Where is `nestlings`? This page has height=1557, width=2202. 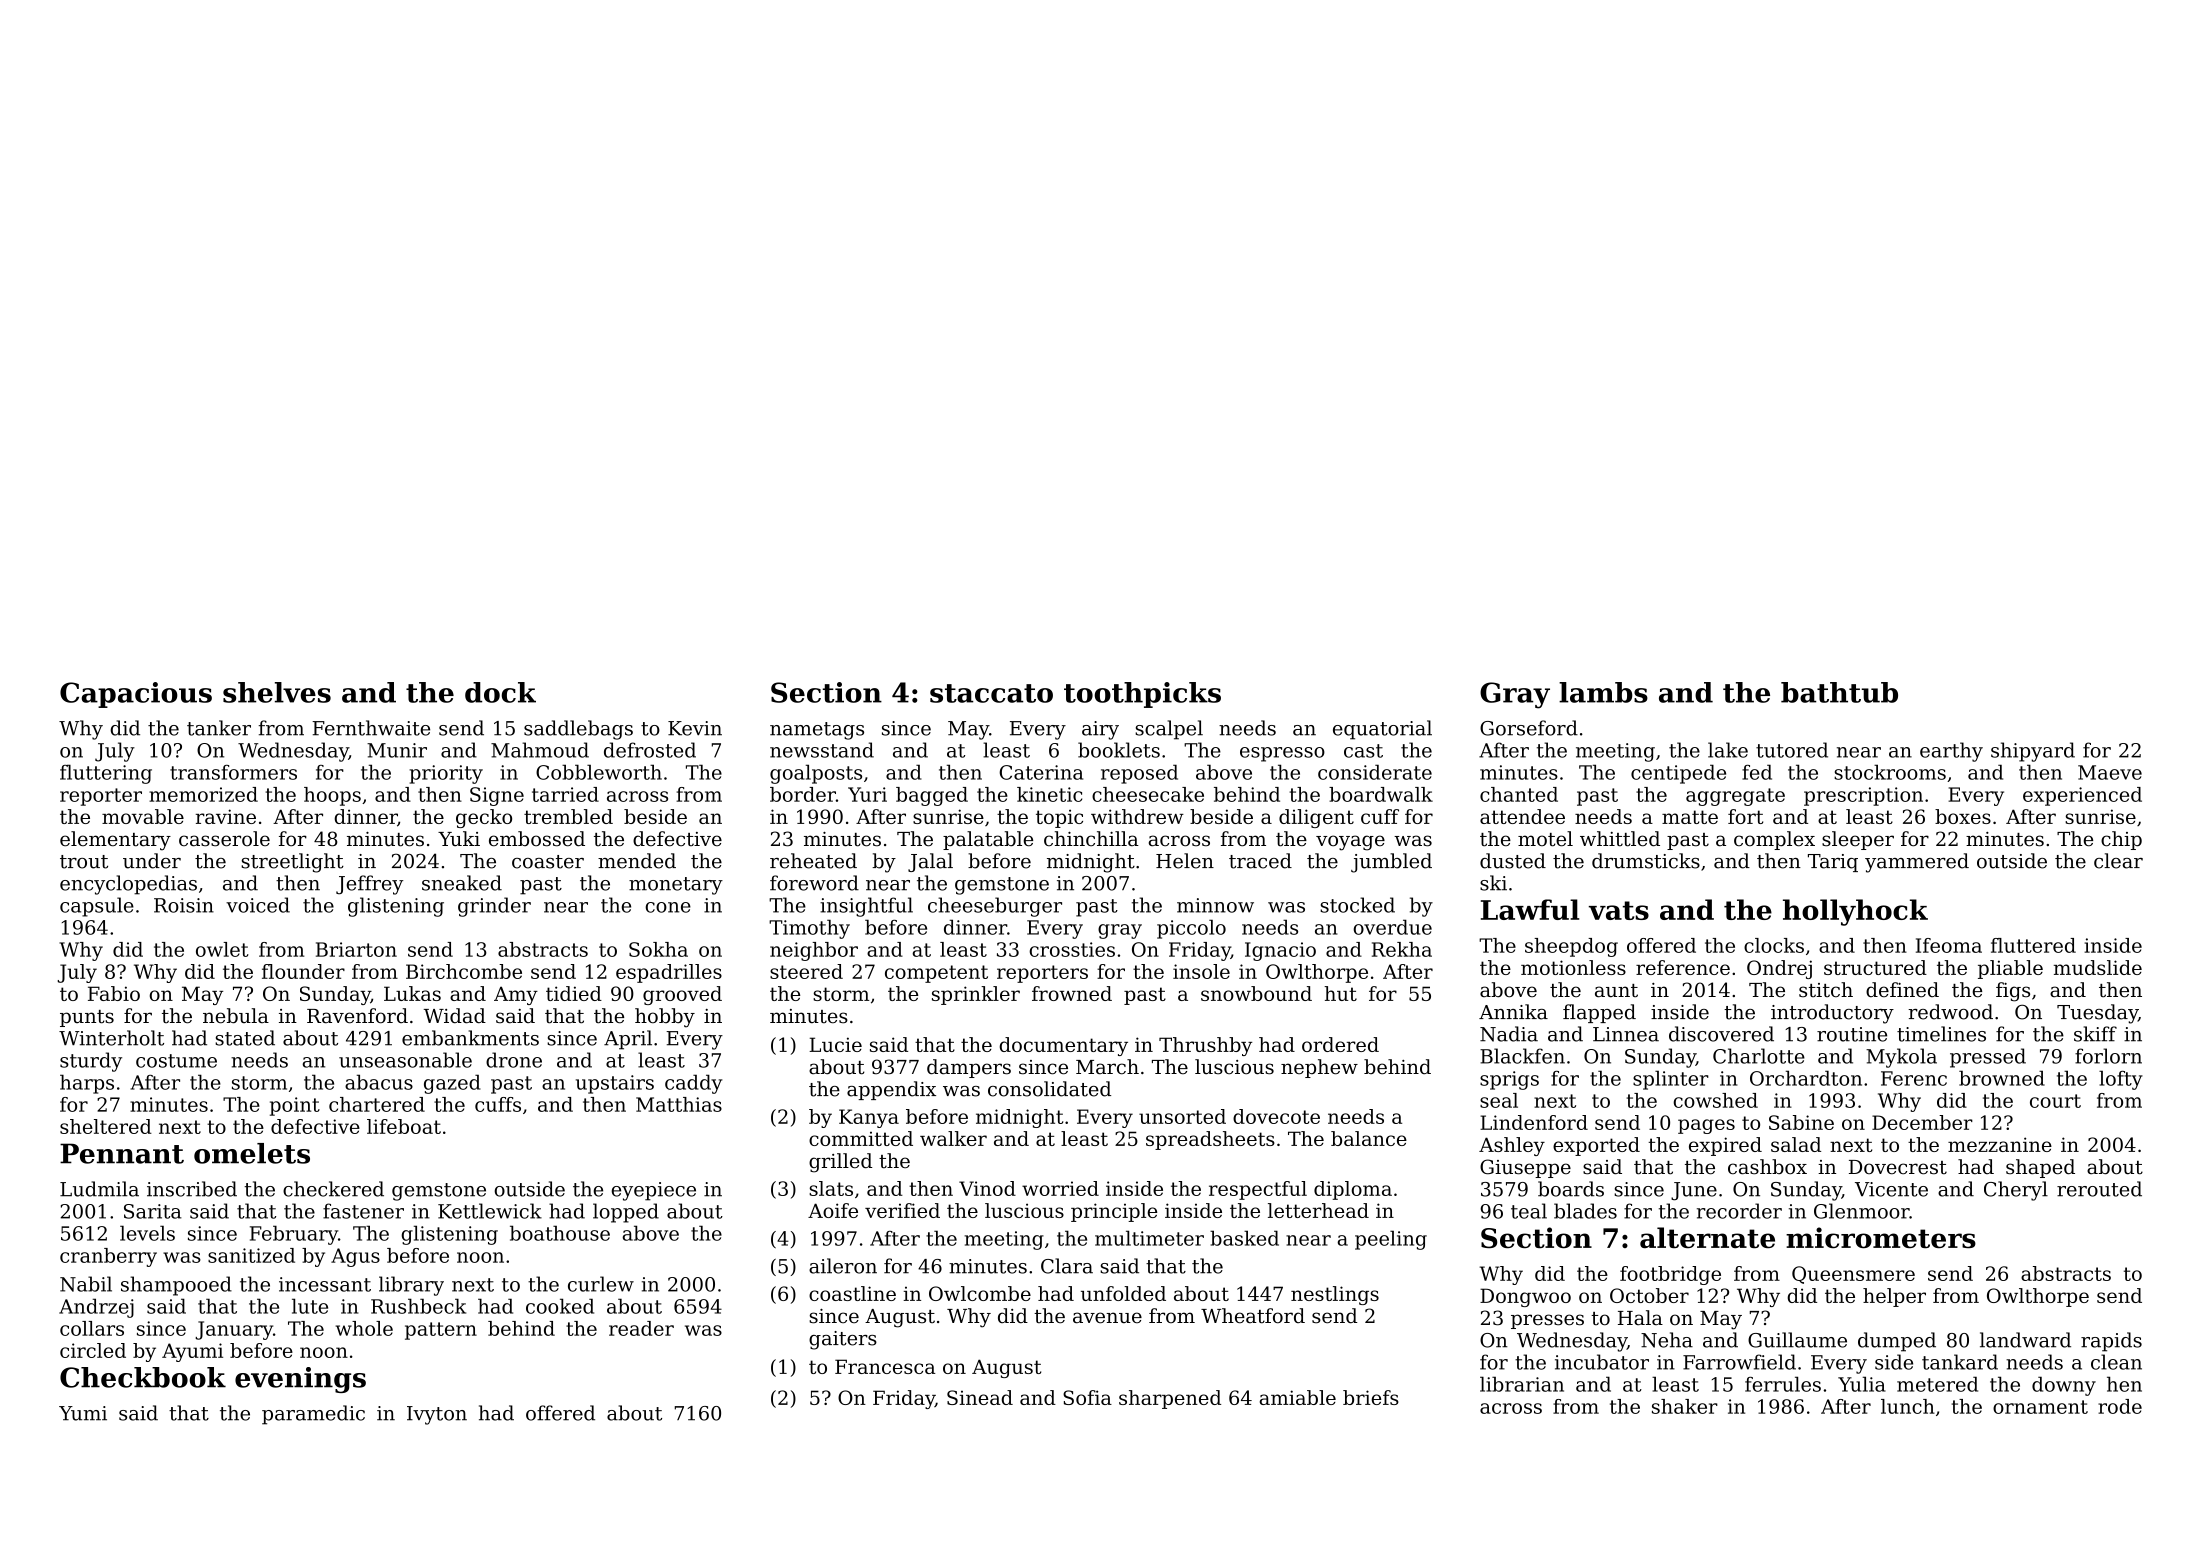
nestlings is located at coordinates (1335, 1295).
